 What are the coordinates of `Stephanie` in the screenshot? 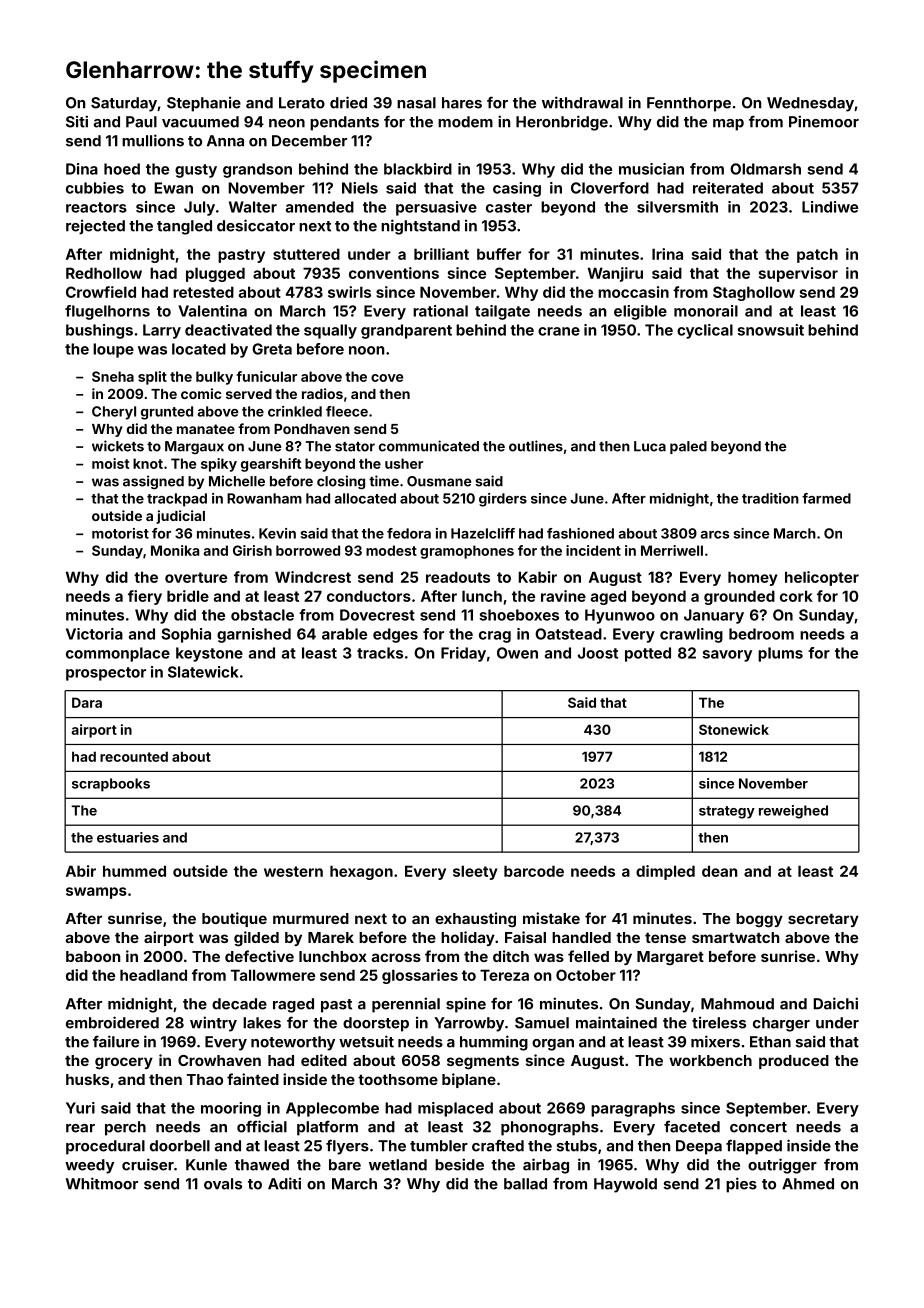 It's located at (204, 104).
